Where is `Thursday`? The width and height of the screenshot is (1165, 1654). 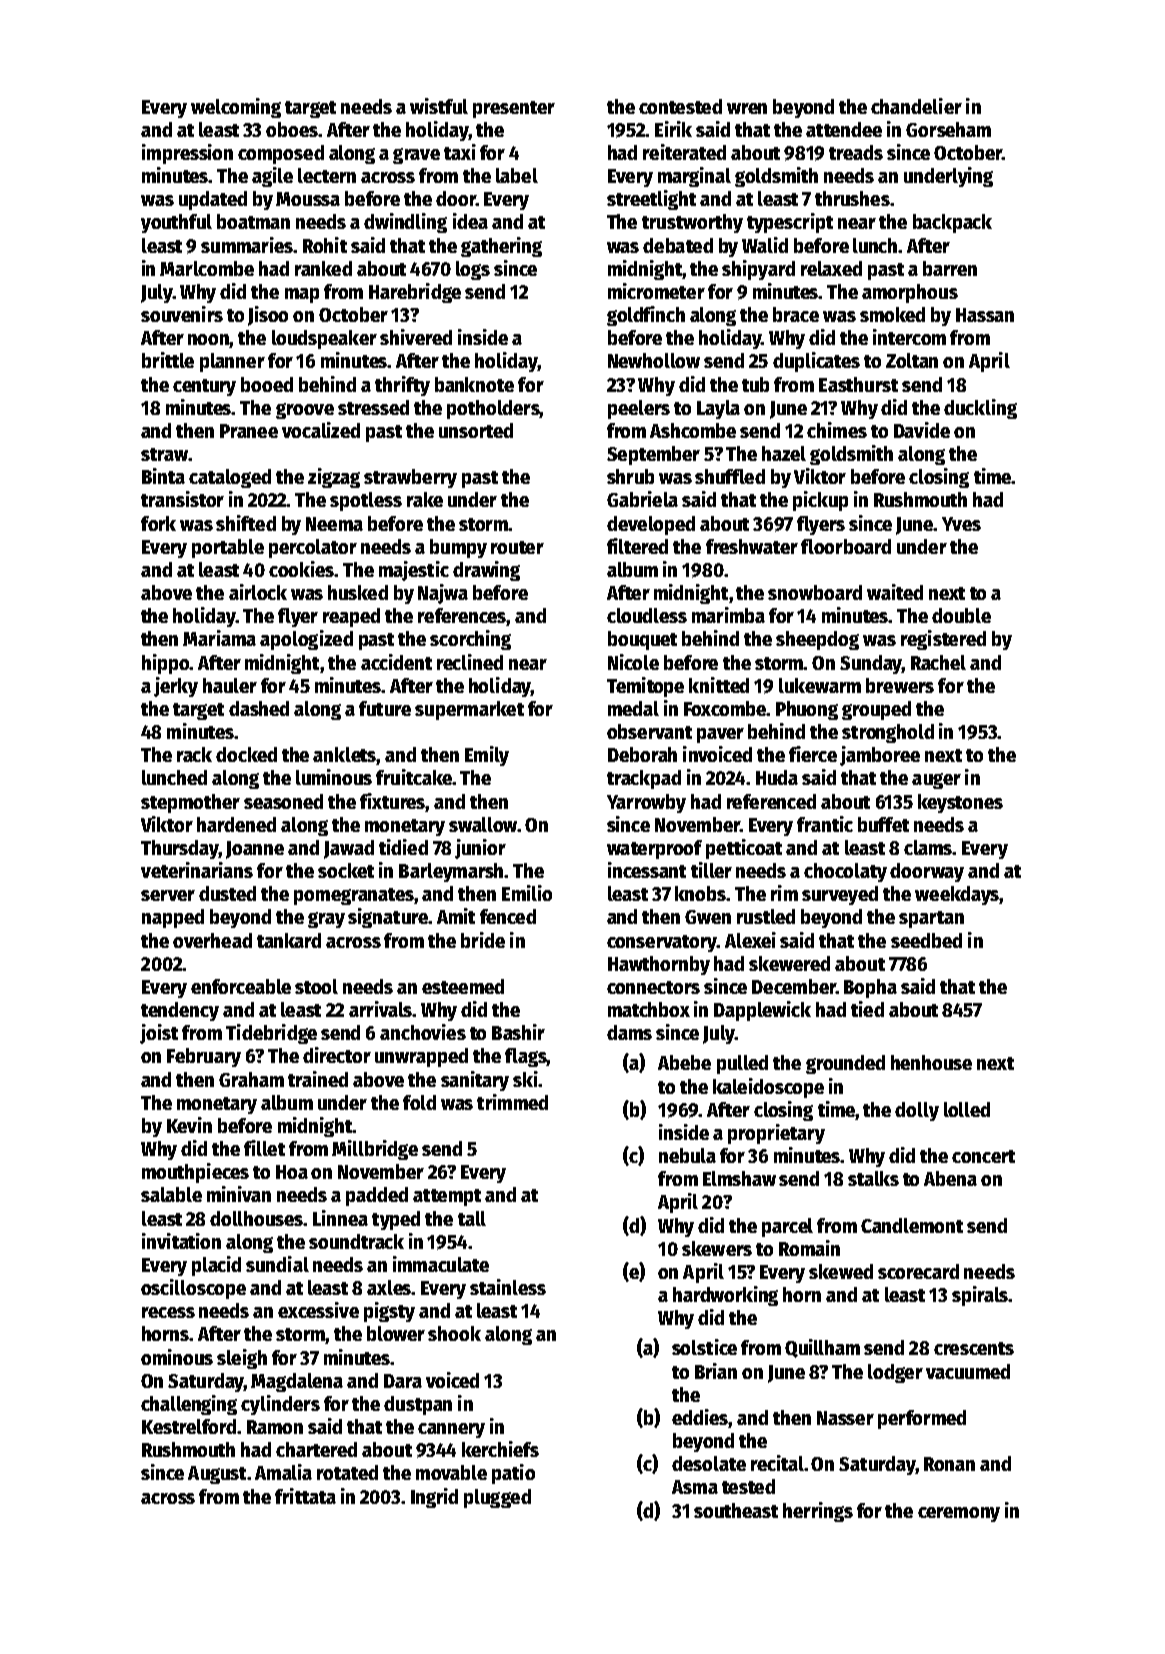
Thursday is located at coordinates (180, 849).
